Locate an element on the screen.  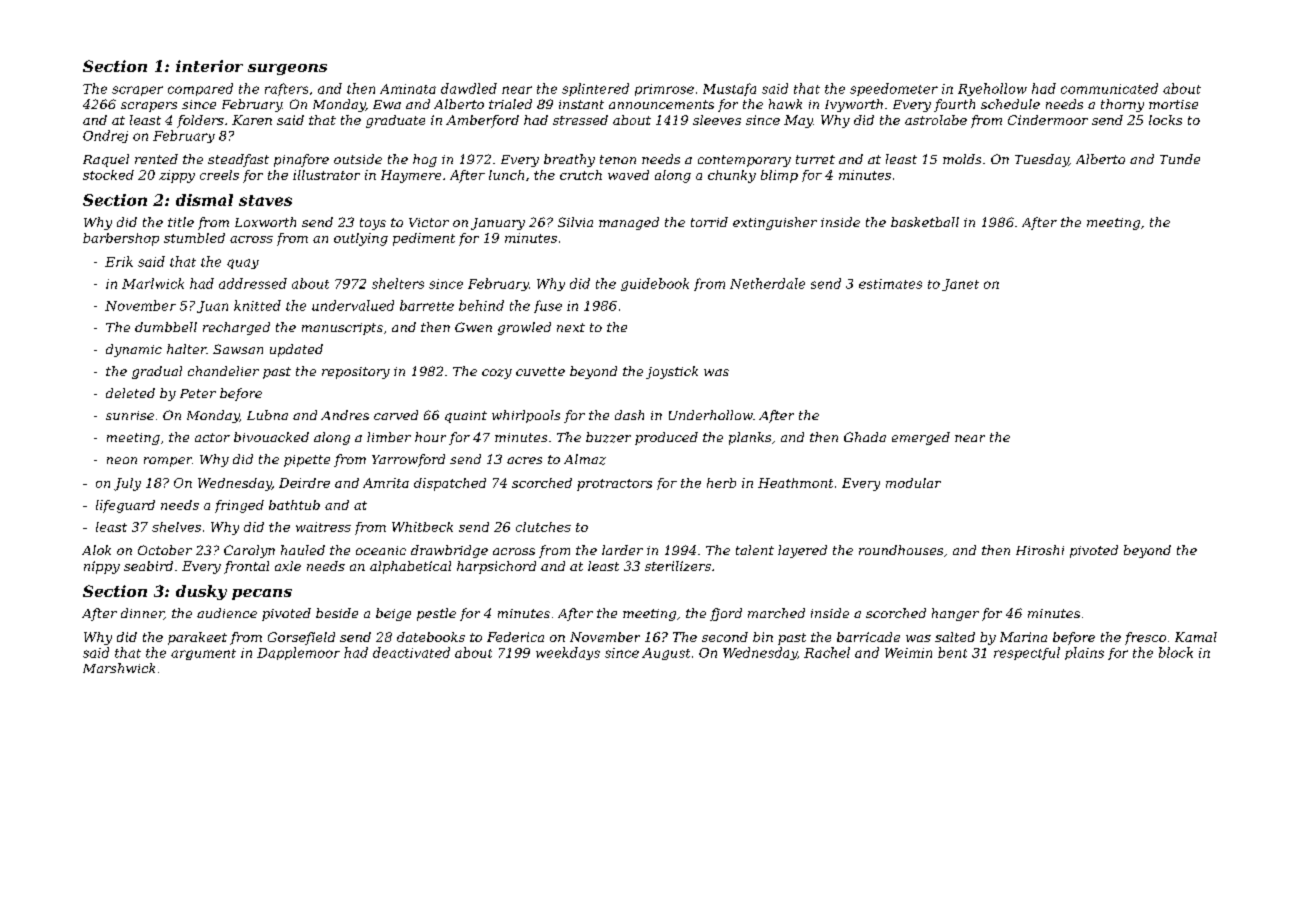
Rachel is located at coordinates (827, 652).
